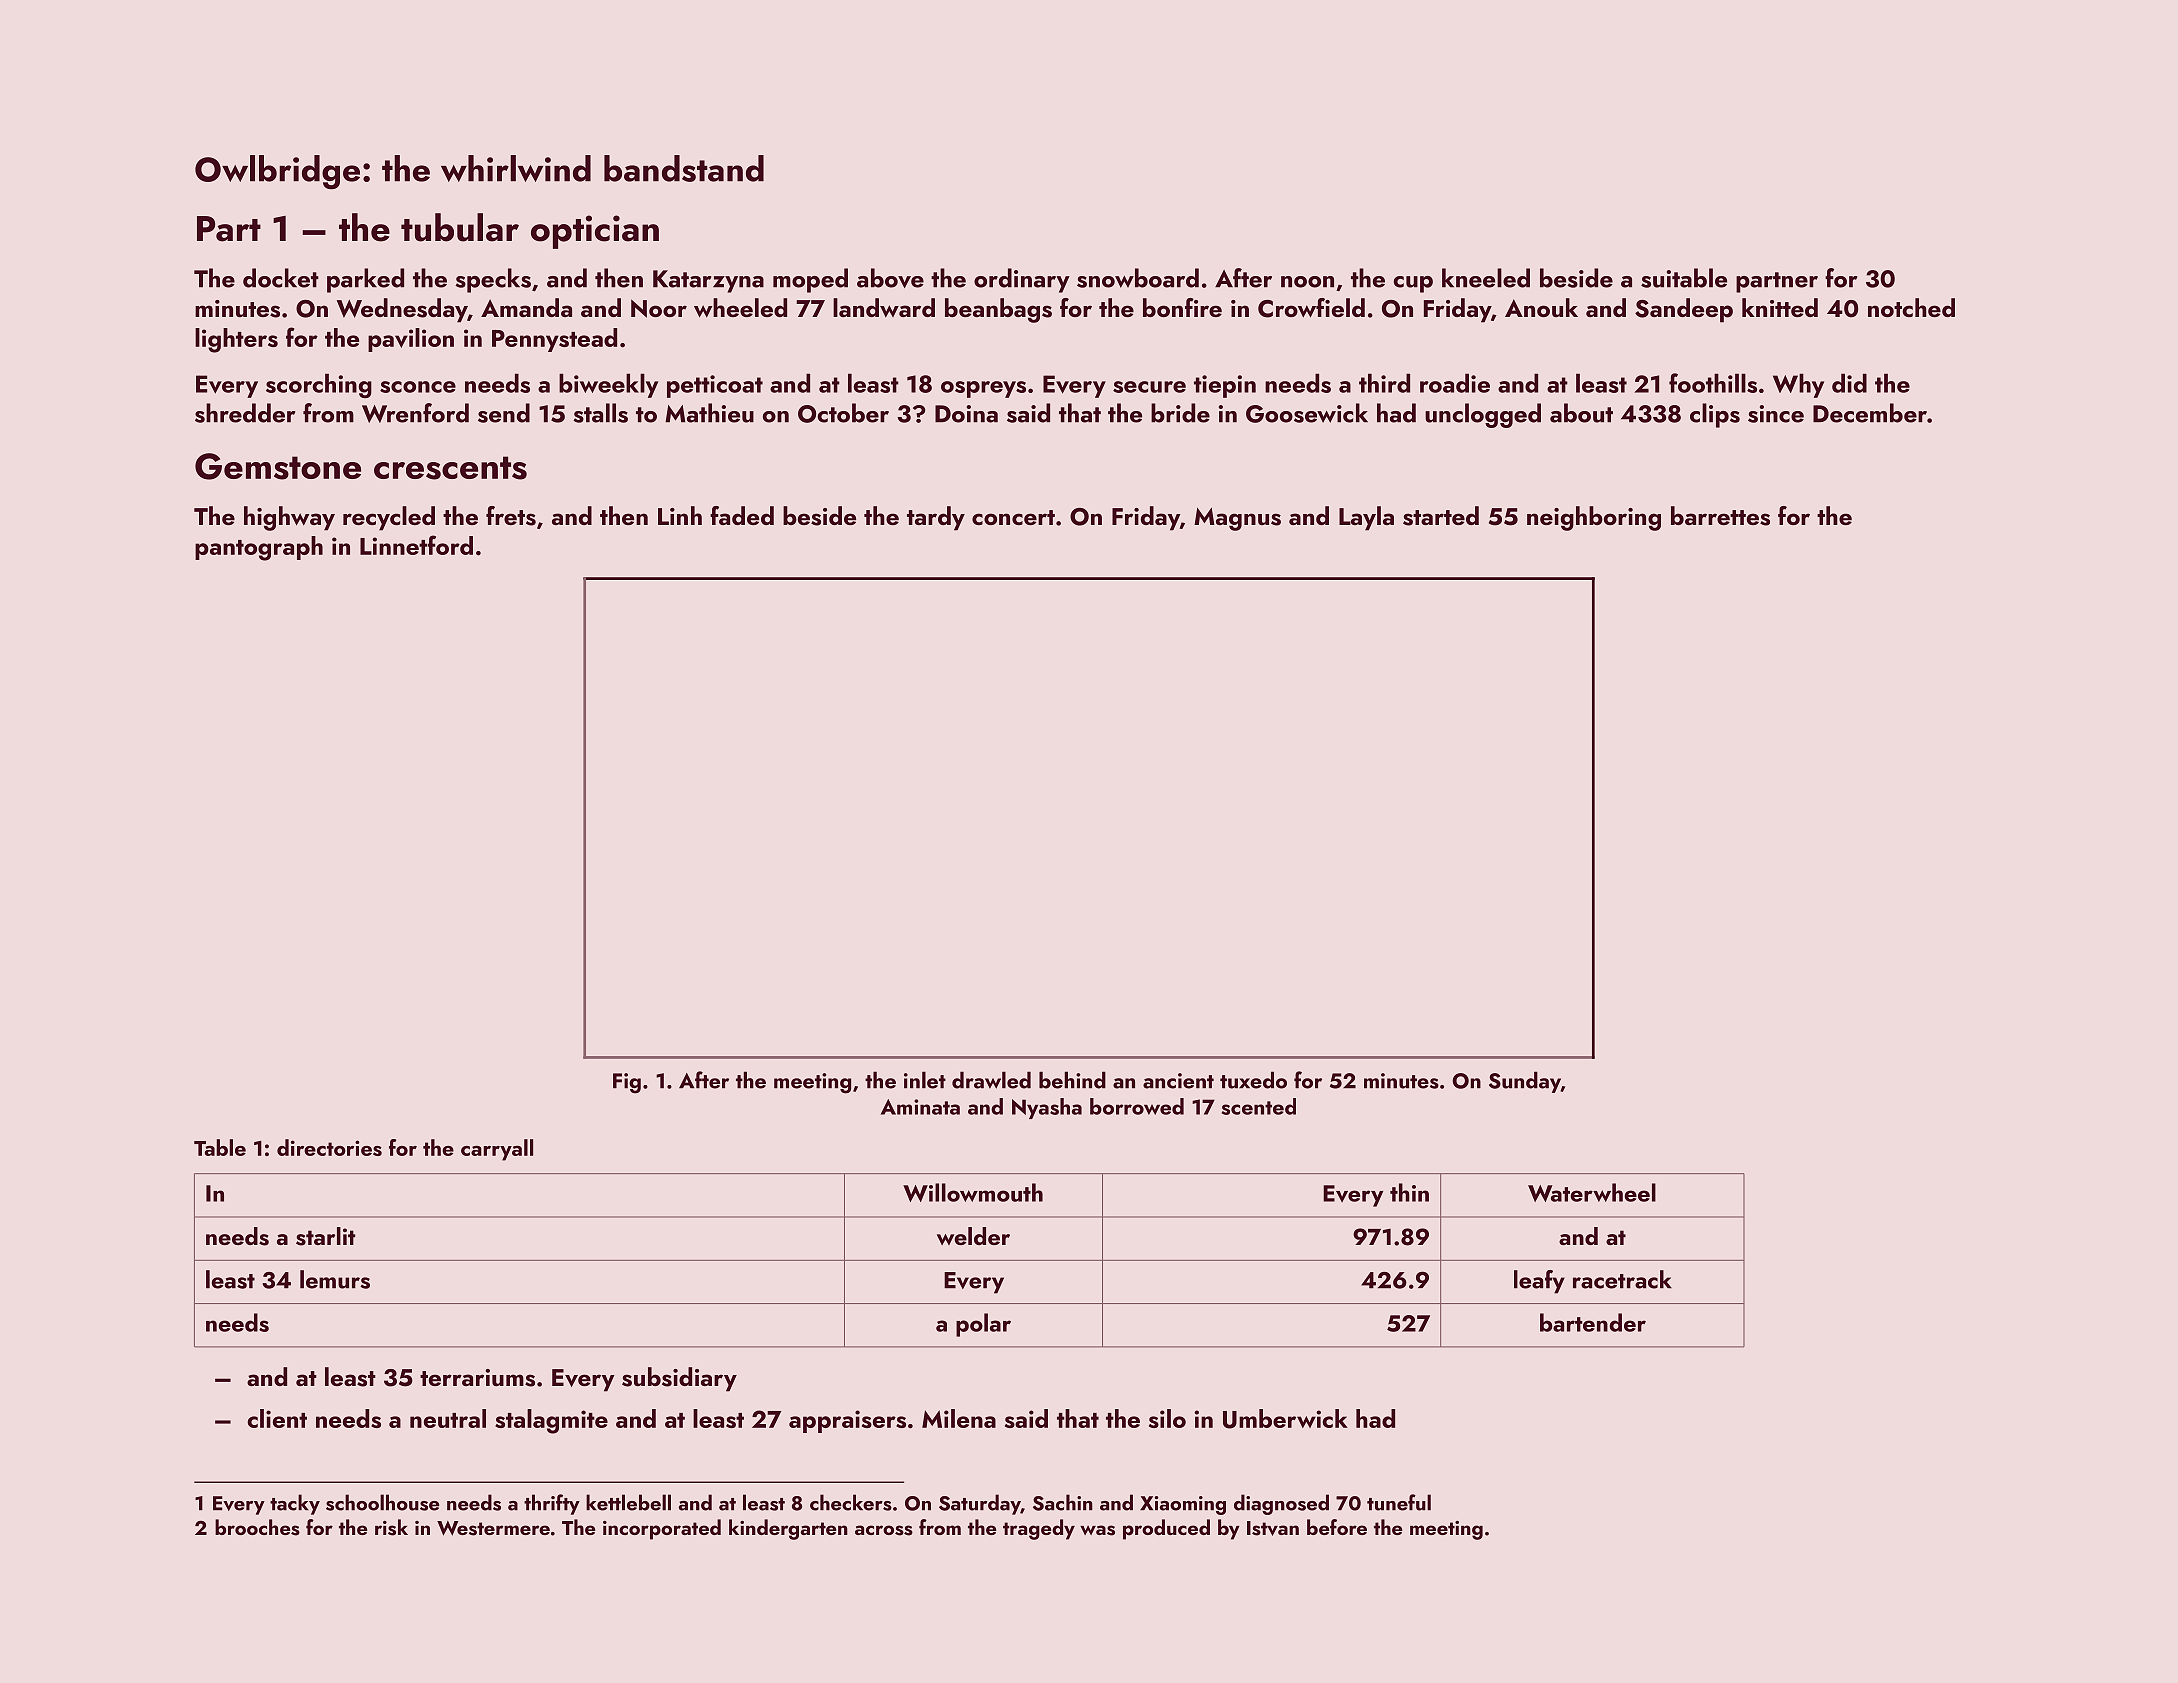  I want to click on tacky, so click(295, 1504).
